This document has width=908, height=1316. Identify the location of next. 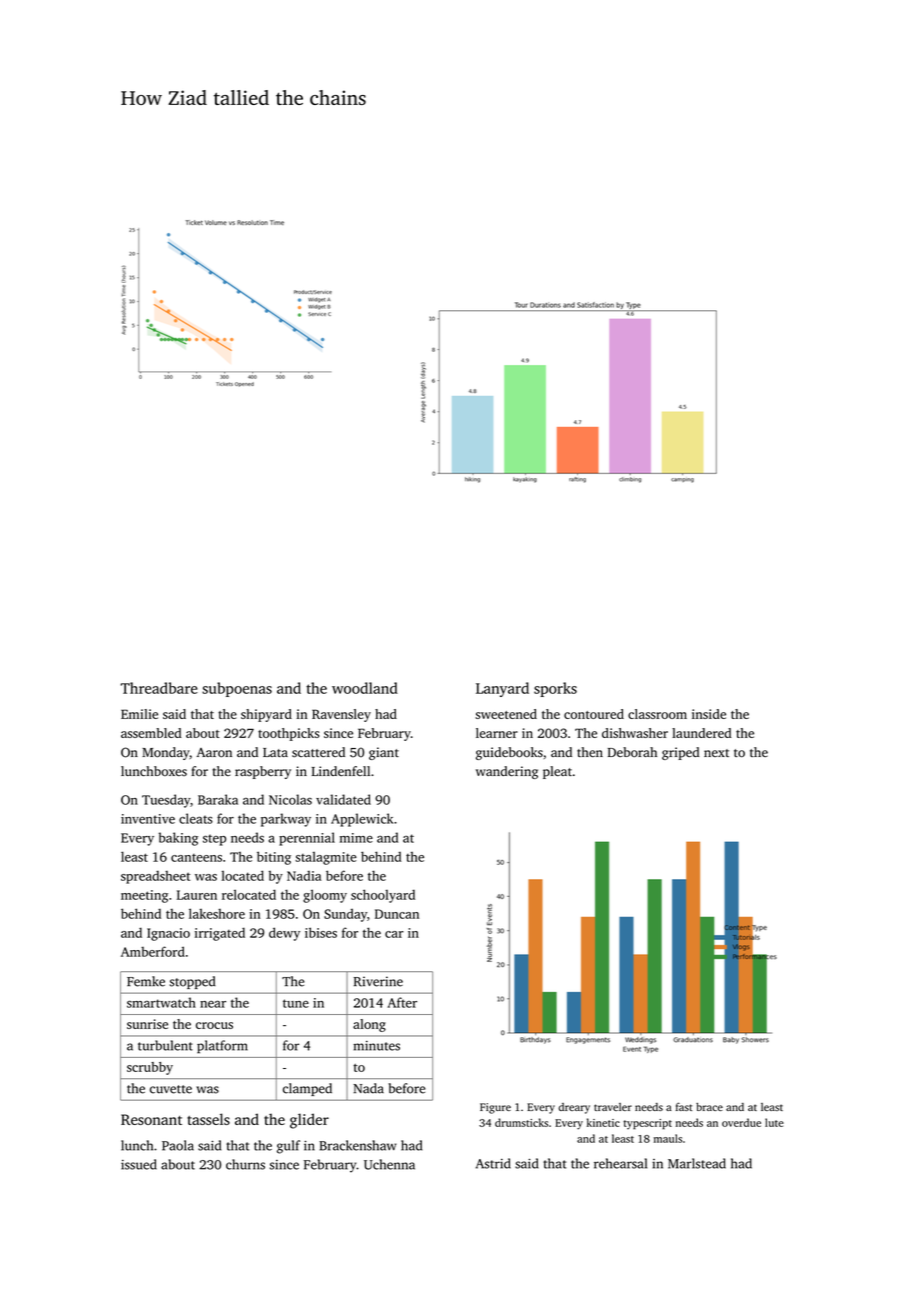
(716, 753).
